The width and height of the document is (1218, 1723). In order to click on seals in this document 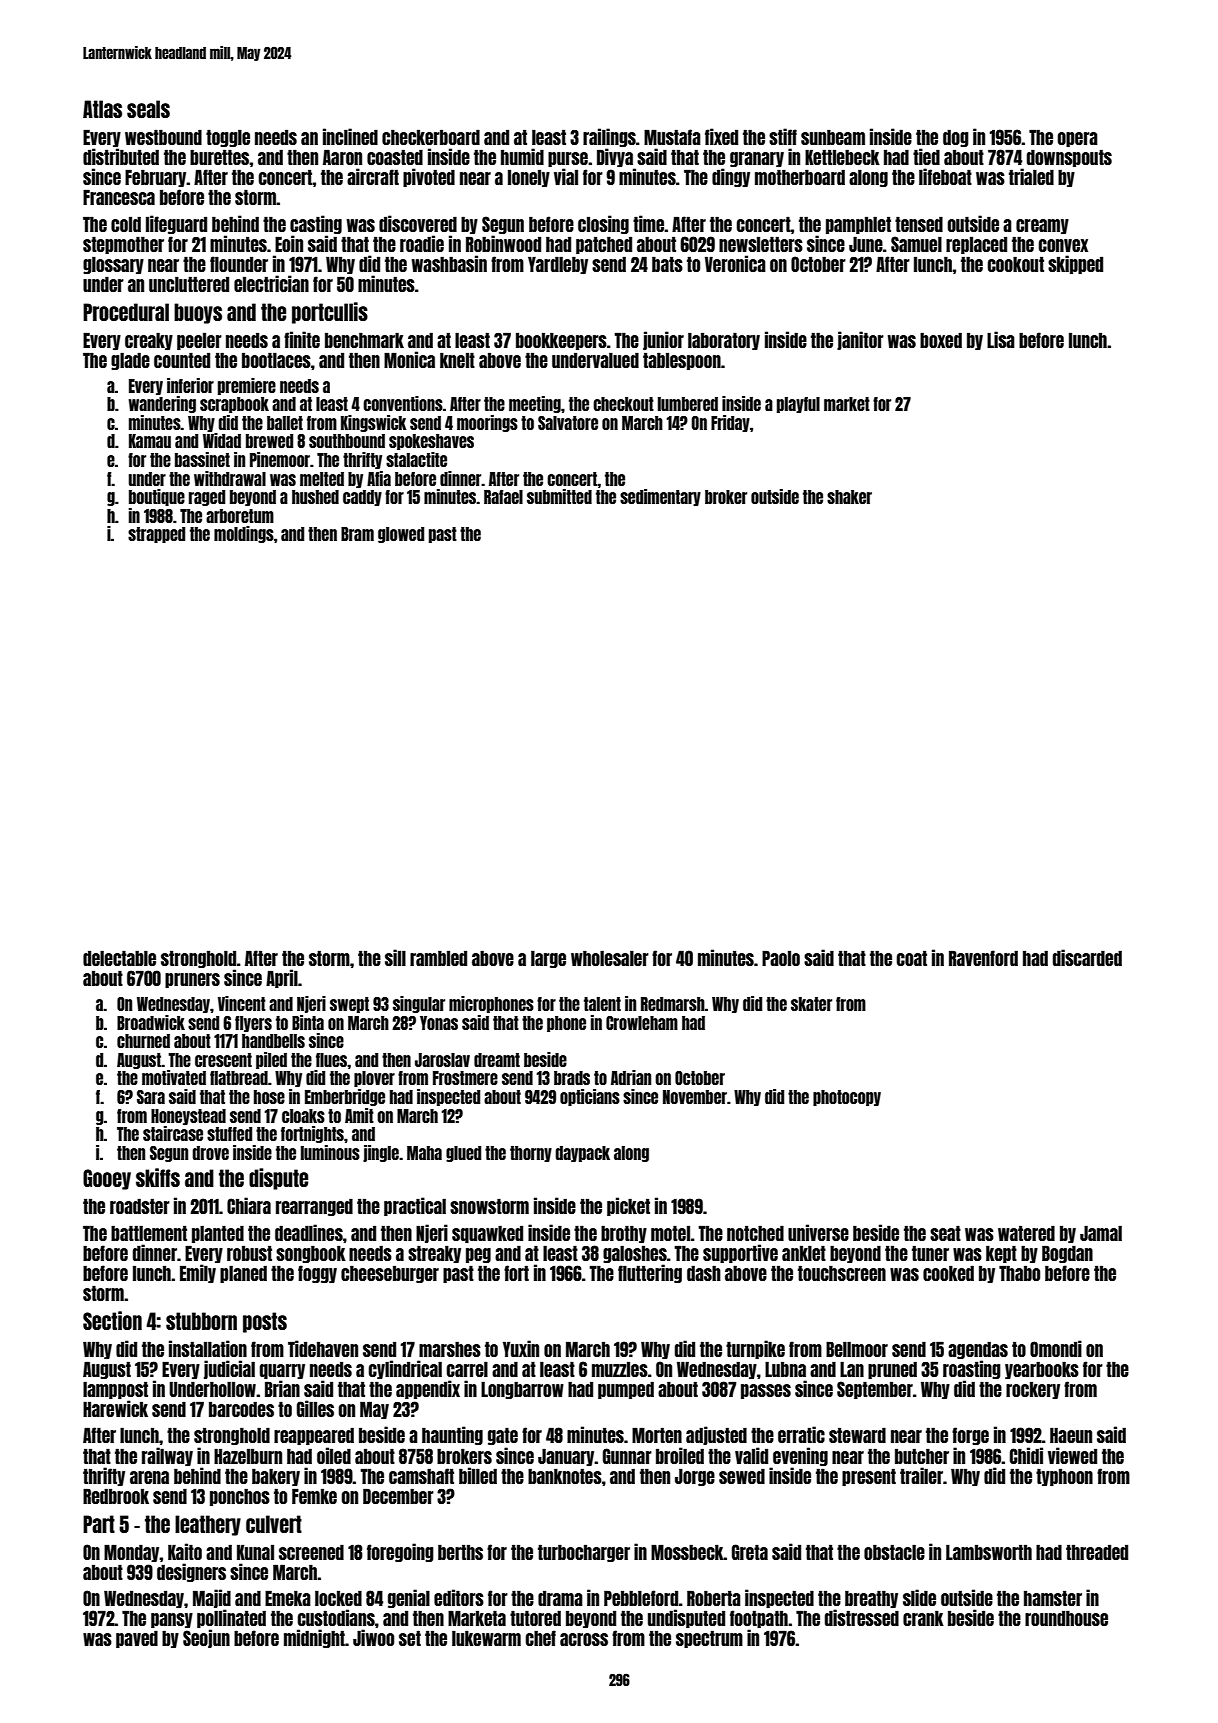, I will do `click(148, 109)`.
